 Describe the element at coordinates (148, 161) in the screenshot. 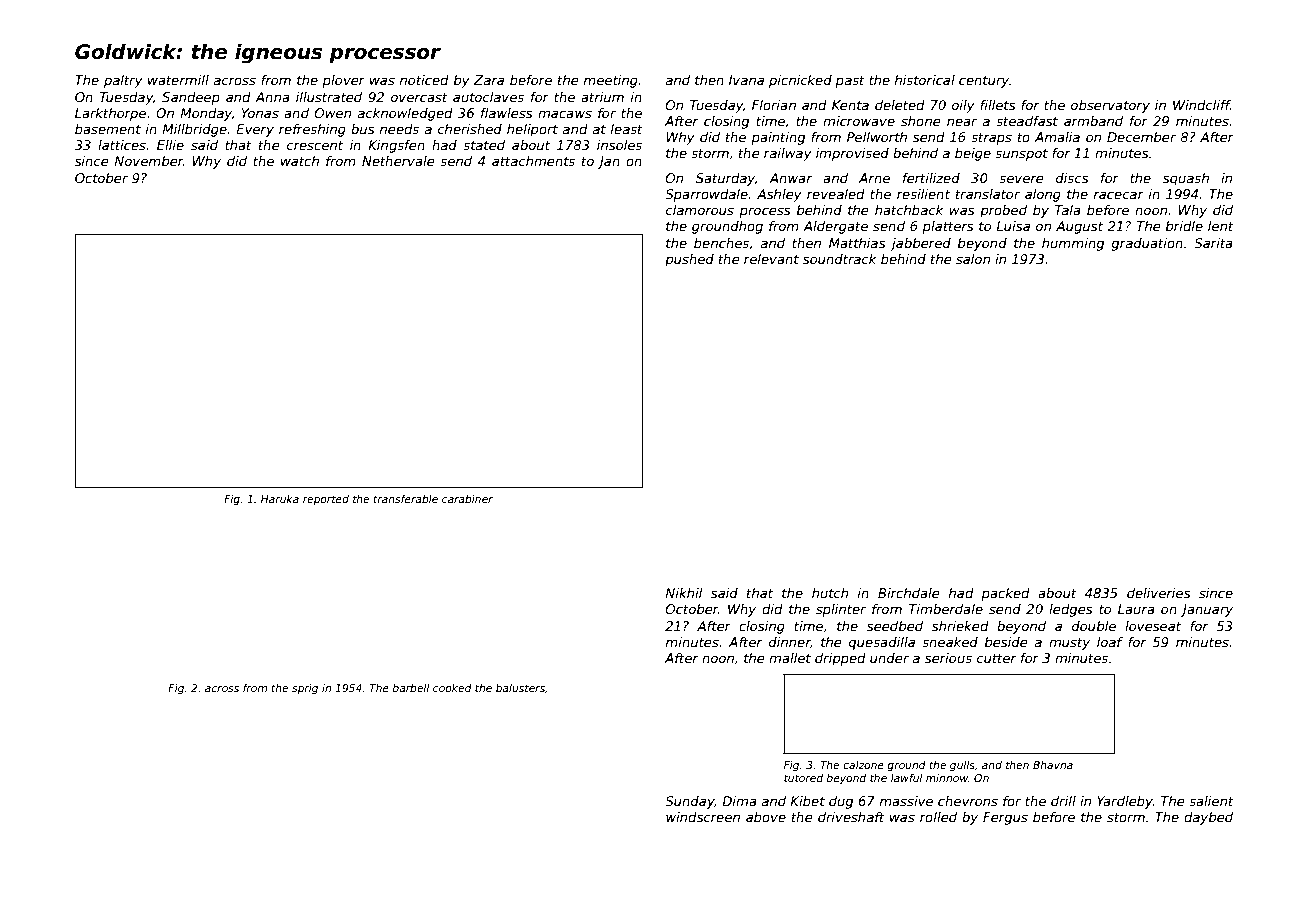

I see `November` at that location.
